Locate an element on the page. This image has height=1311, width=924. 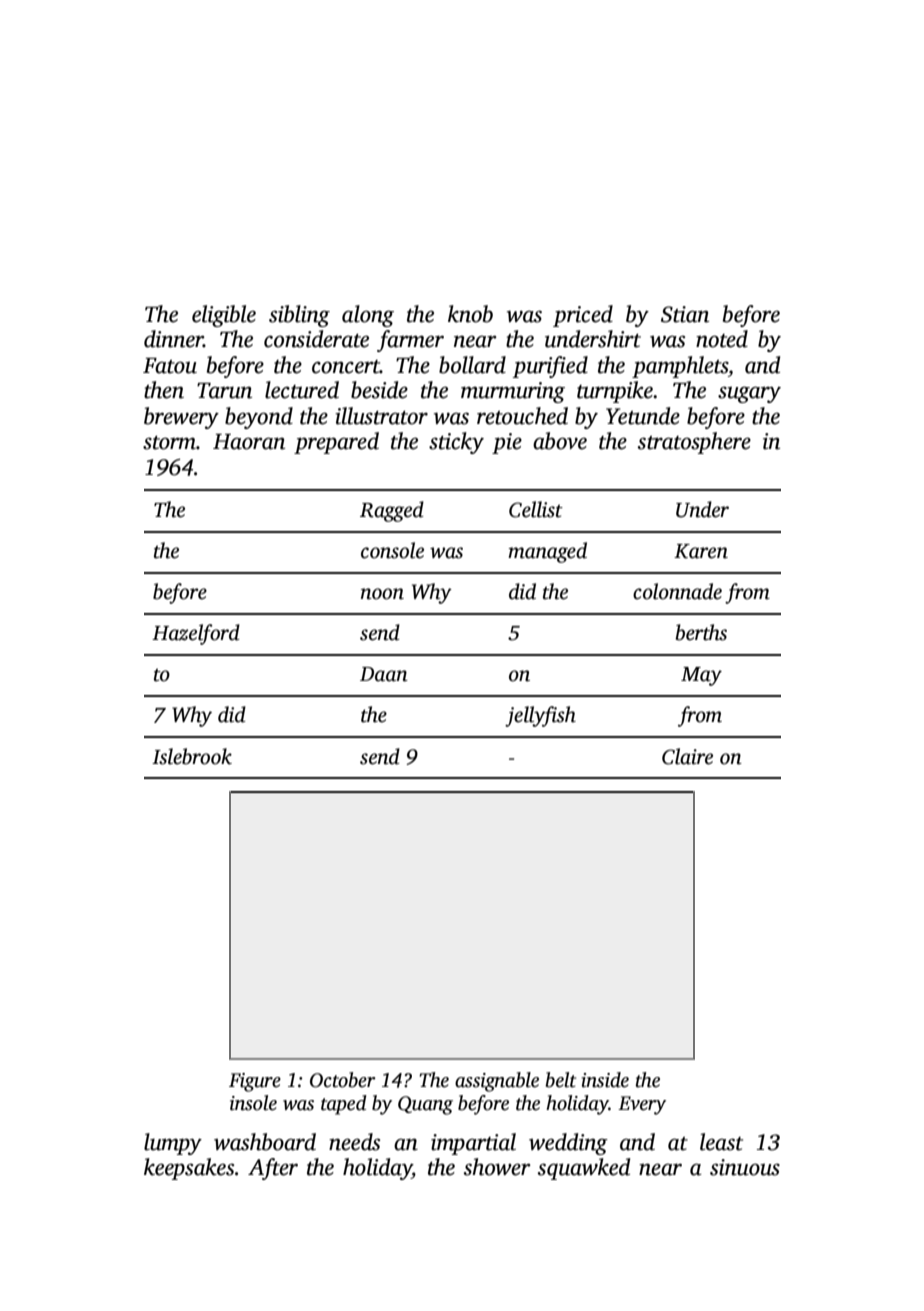
eligible is located at coordinates (224, 316).
